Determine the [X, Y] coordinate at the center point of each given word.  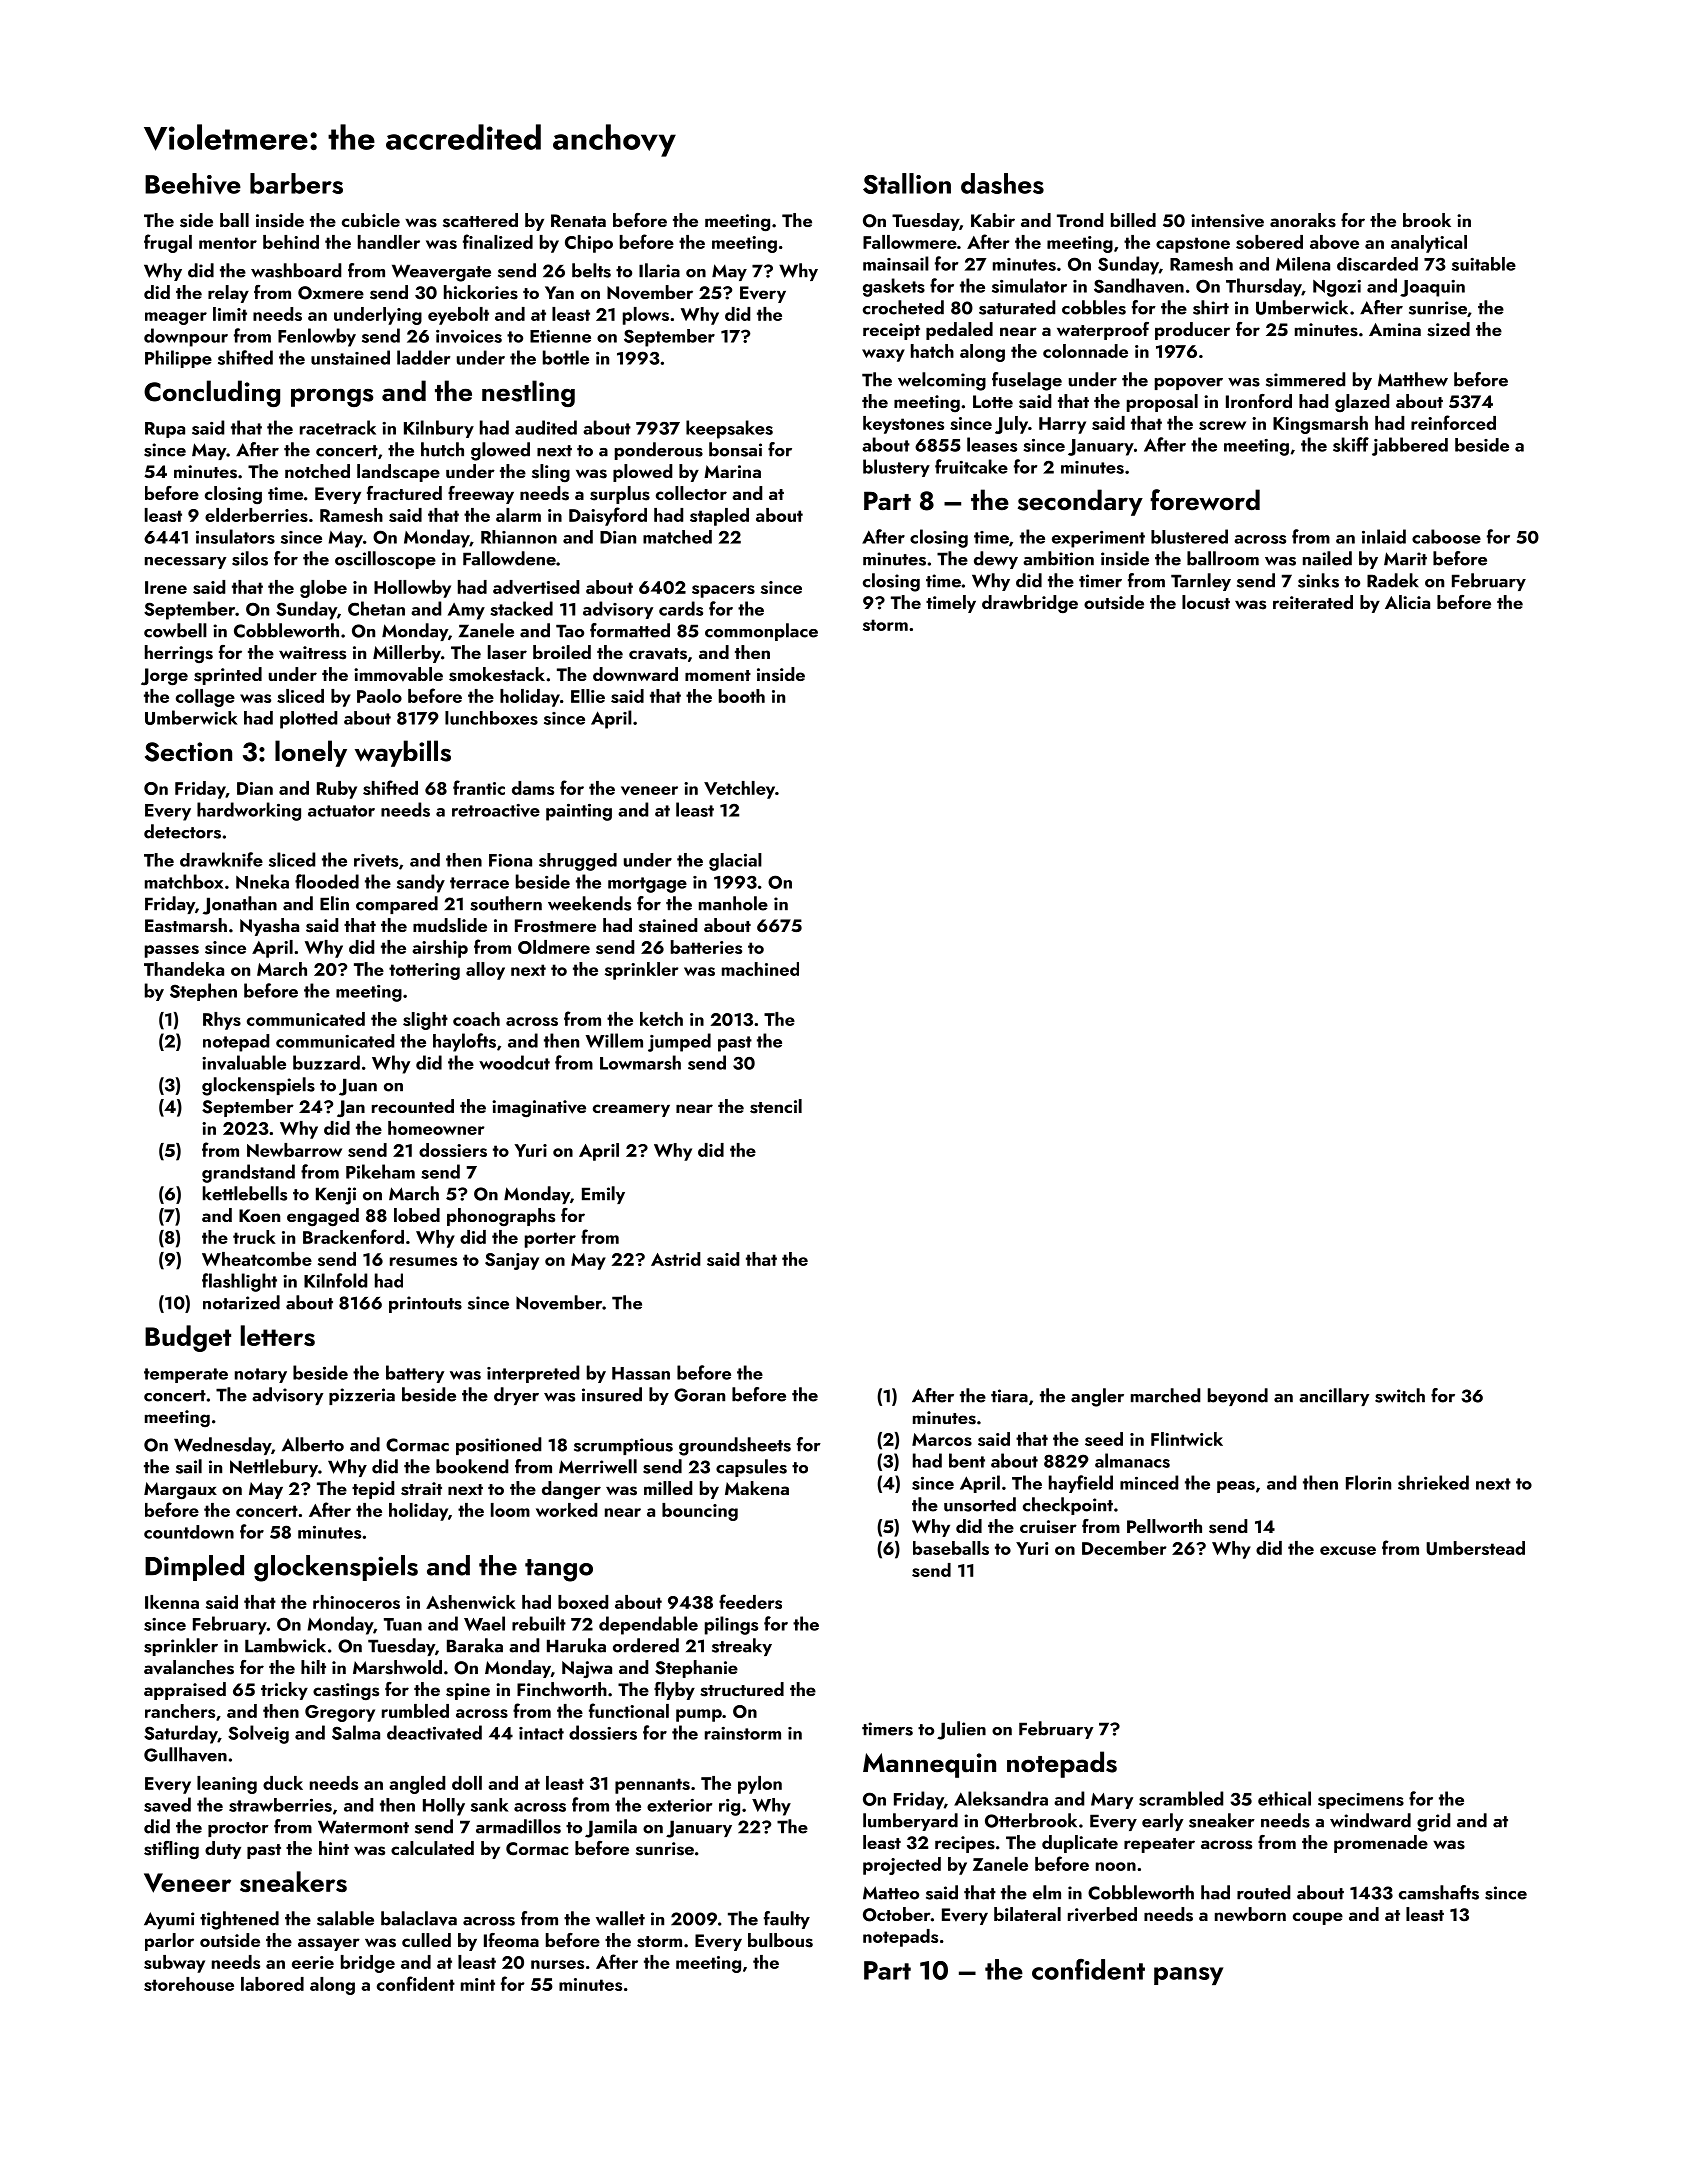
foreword [1205, 500]
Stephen [203, 992]
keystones [903, 425]
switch [1400, 1395]
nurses [557, 1964]
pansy [1188, 1976]
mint [478, 1984]
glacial [735, 862]
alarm [518, 515]
